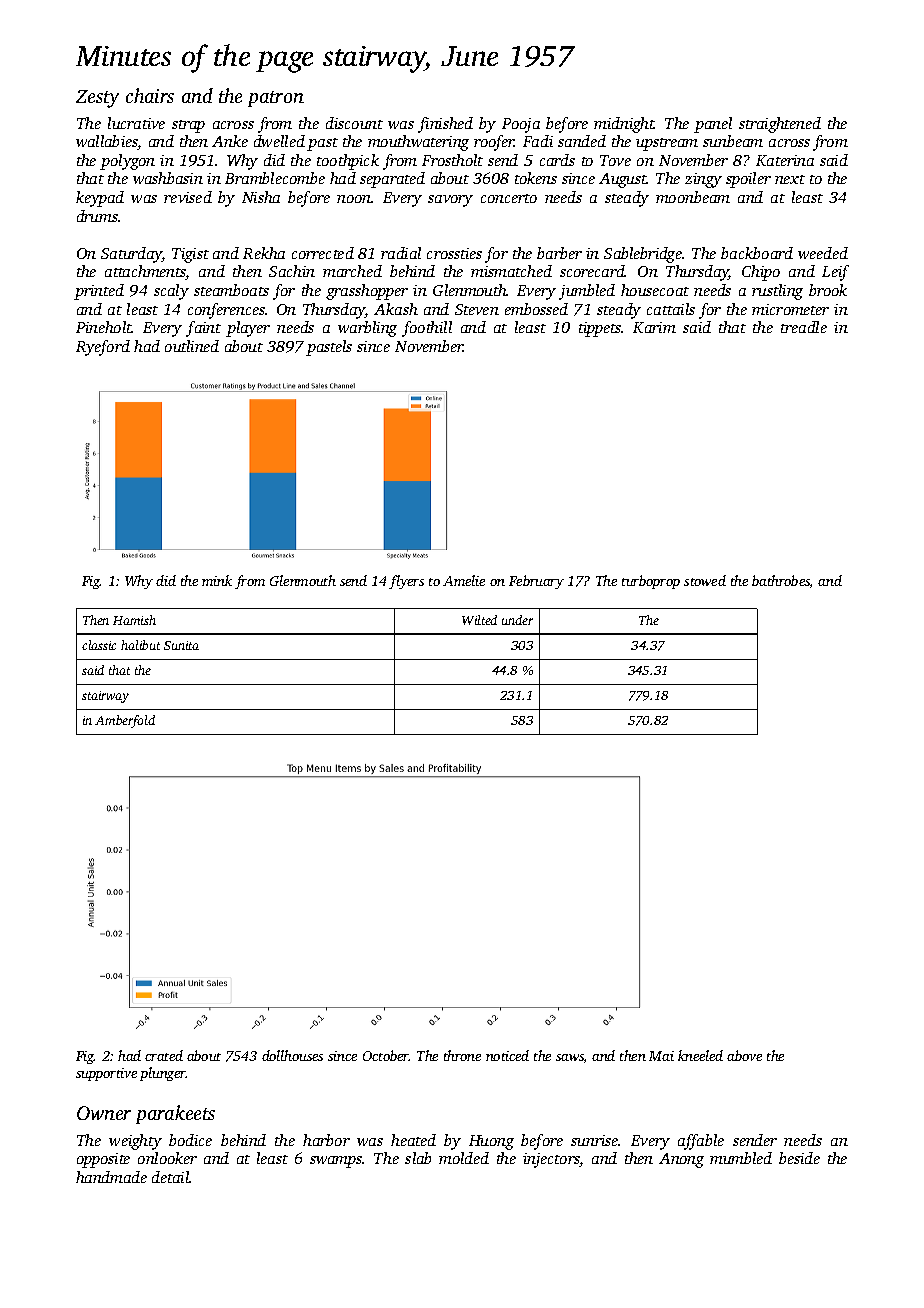 This screenshot has height=1308, width=924. What do you see at coordinates (171, 1177) in the screenshot?
I see `detail` at bounding box center [171, 1177].
